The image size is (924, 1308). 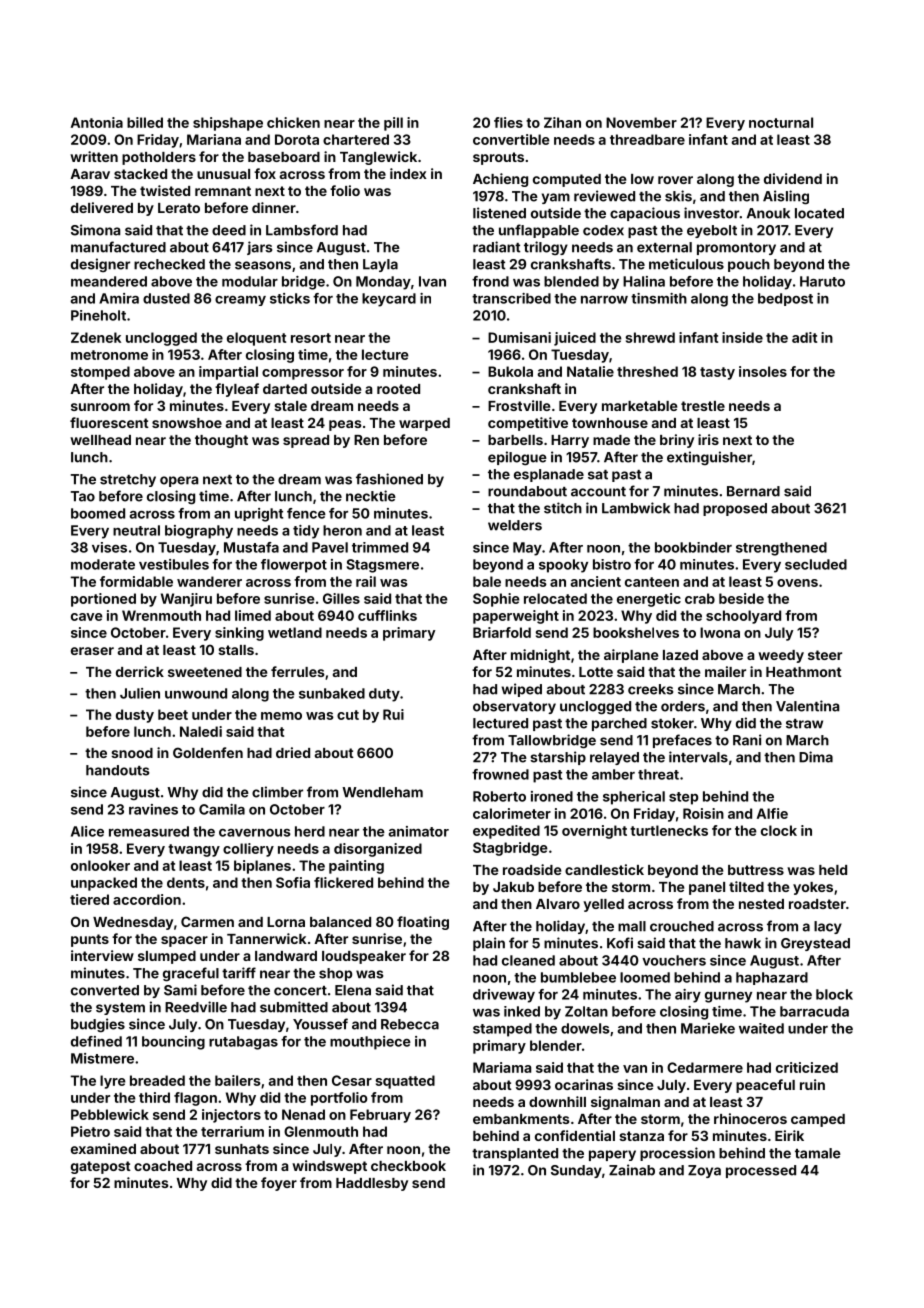 I want to click on nocturnal, so click(x=781, y=122).
